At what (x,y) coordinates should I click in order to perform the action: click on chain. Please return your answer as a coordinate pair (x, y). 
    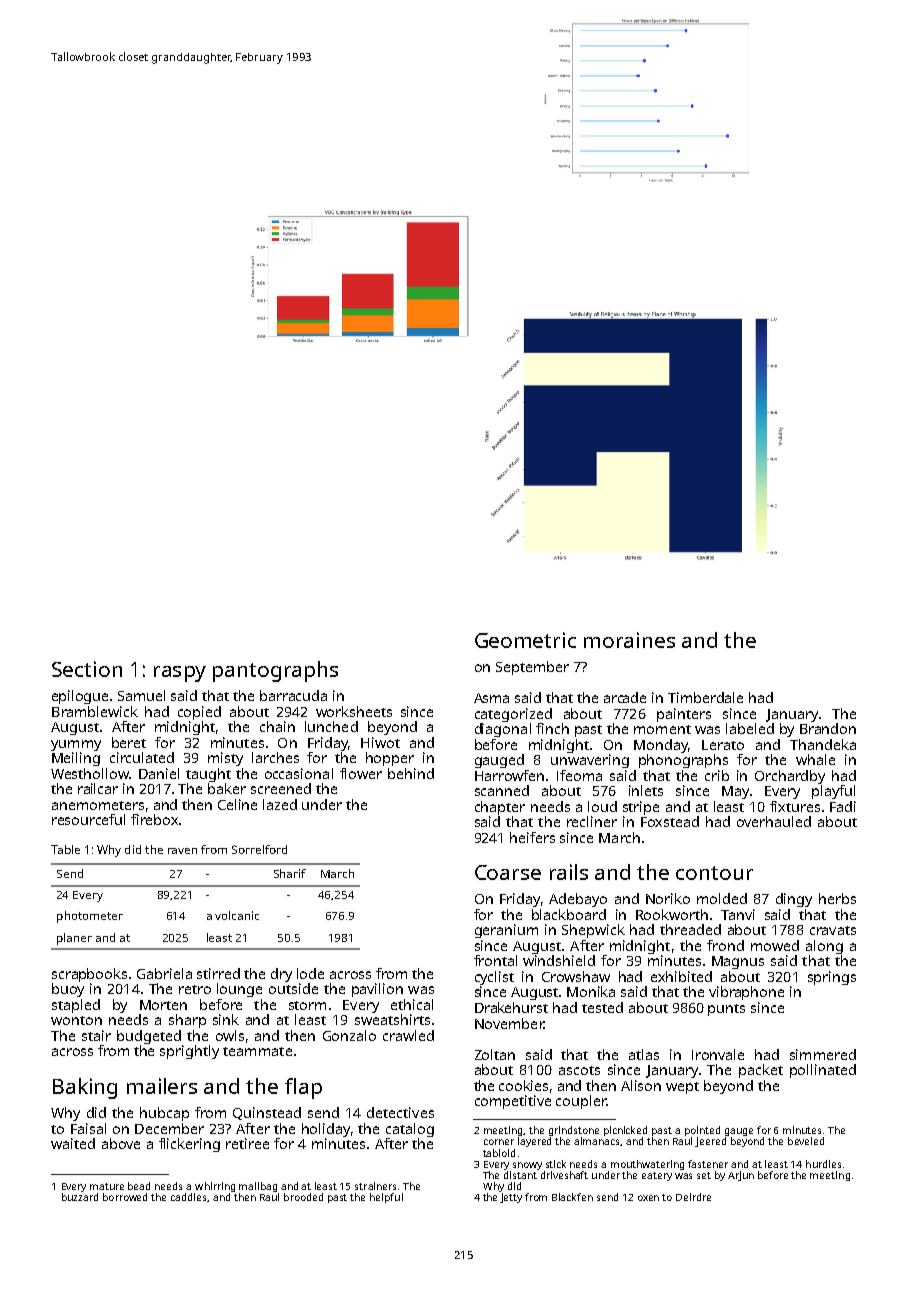
    Looking at the image, I should click on (277, 726).
